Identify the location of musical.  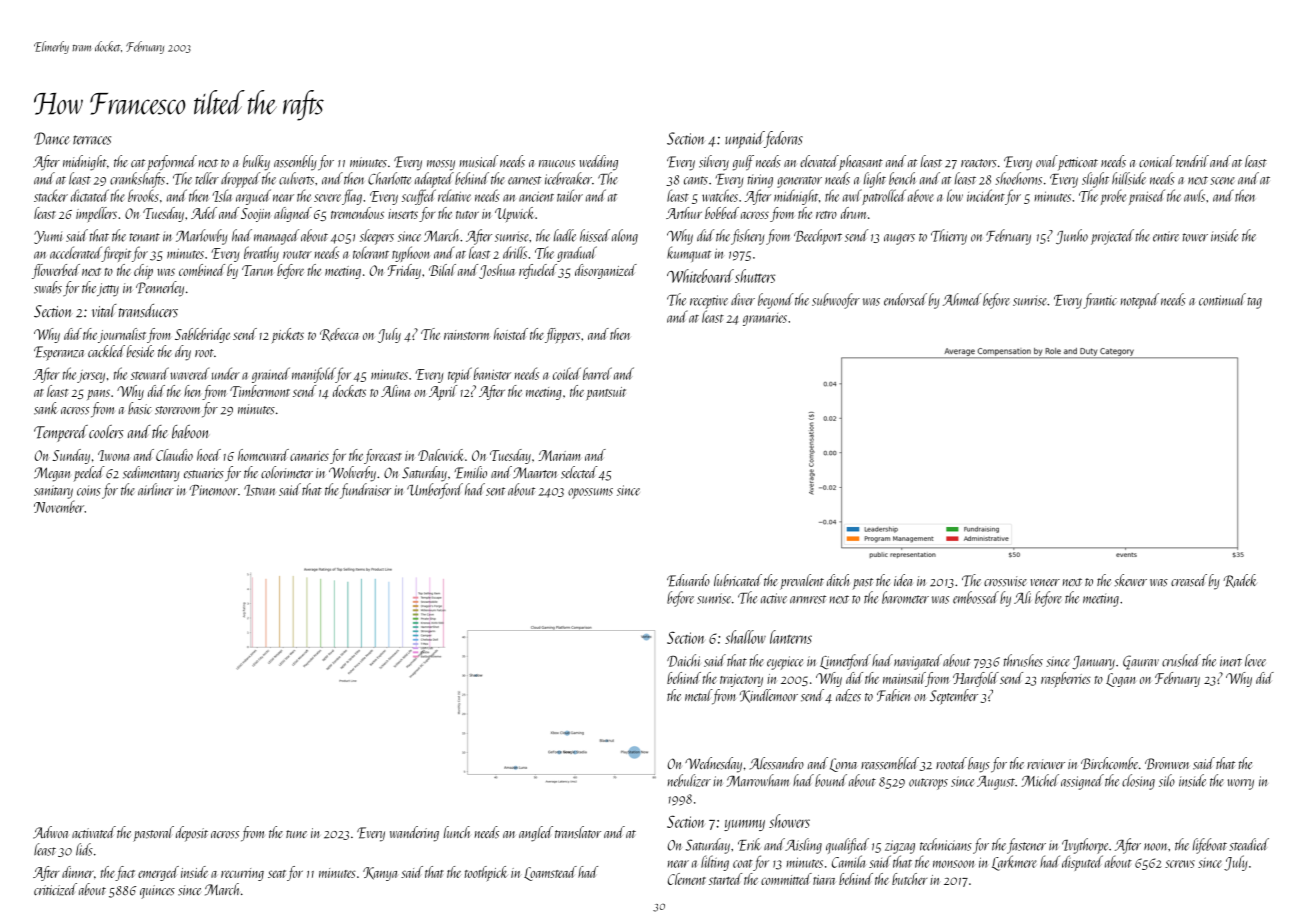
(478, 161).
